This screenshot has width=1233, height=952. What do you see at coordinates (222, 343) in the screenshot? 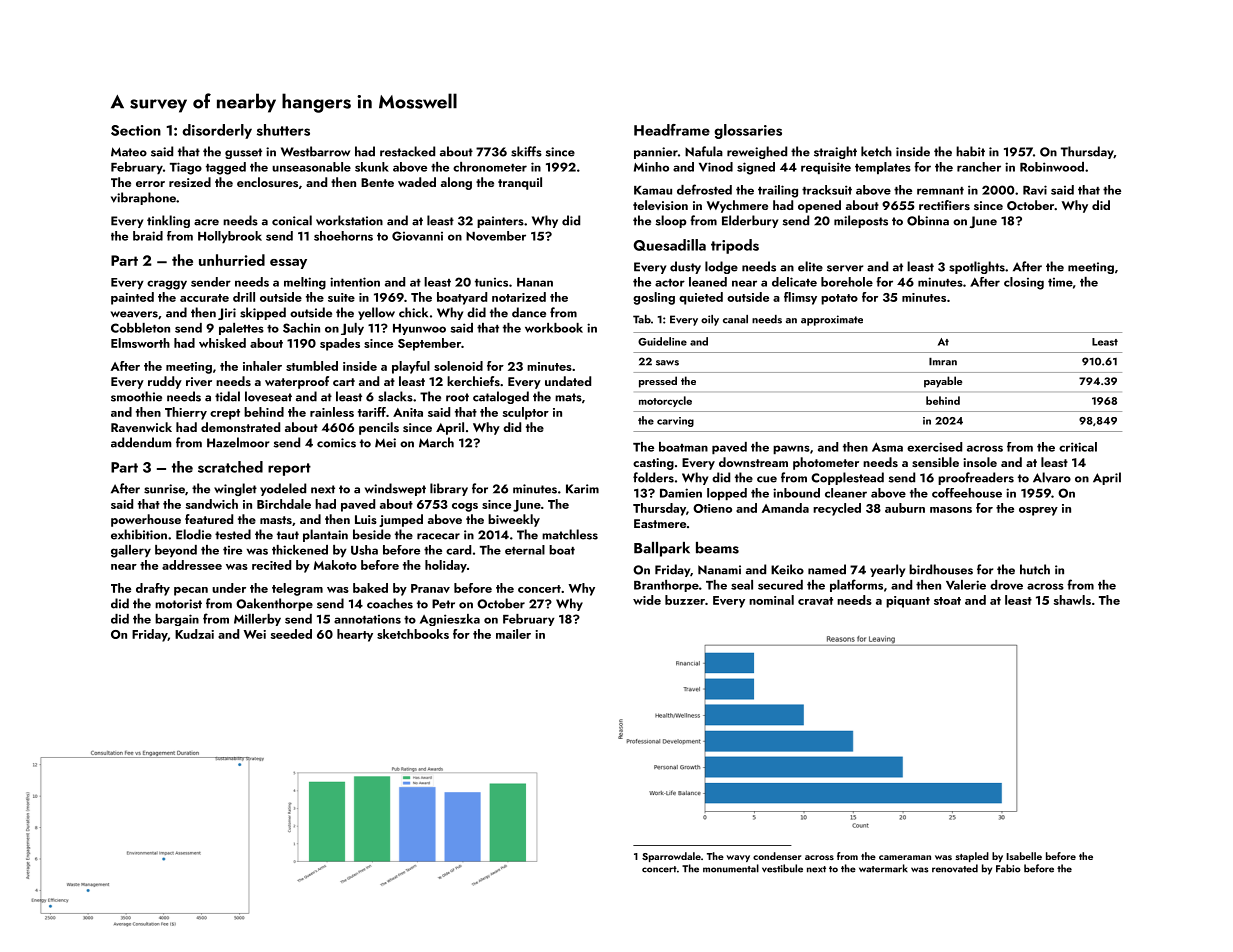
I see `whisked` at bounding box center [222, 343].
